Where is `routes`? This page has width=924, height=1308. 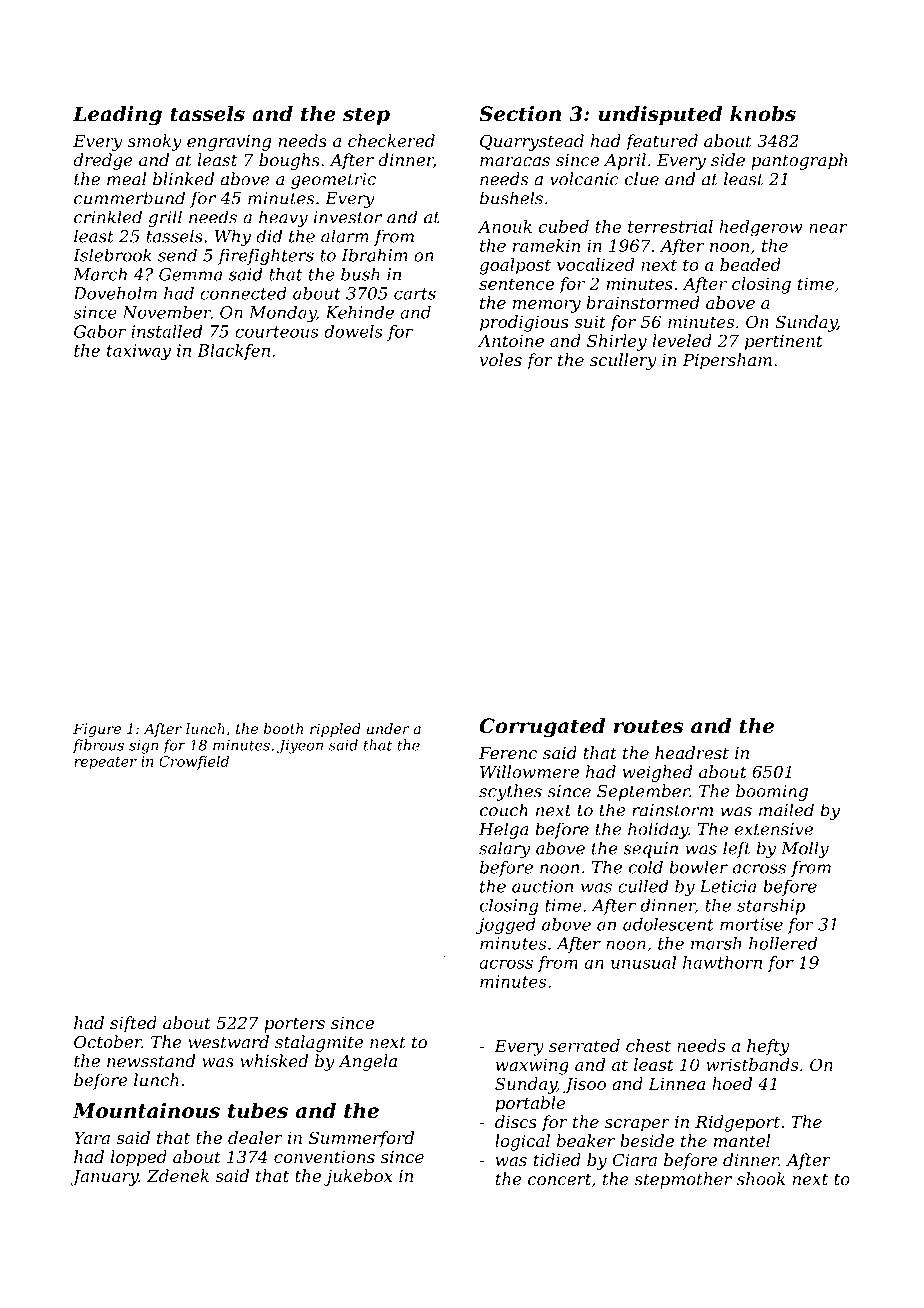
routes is located at coordinates (648, 726).
